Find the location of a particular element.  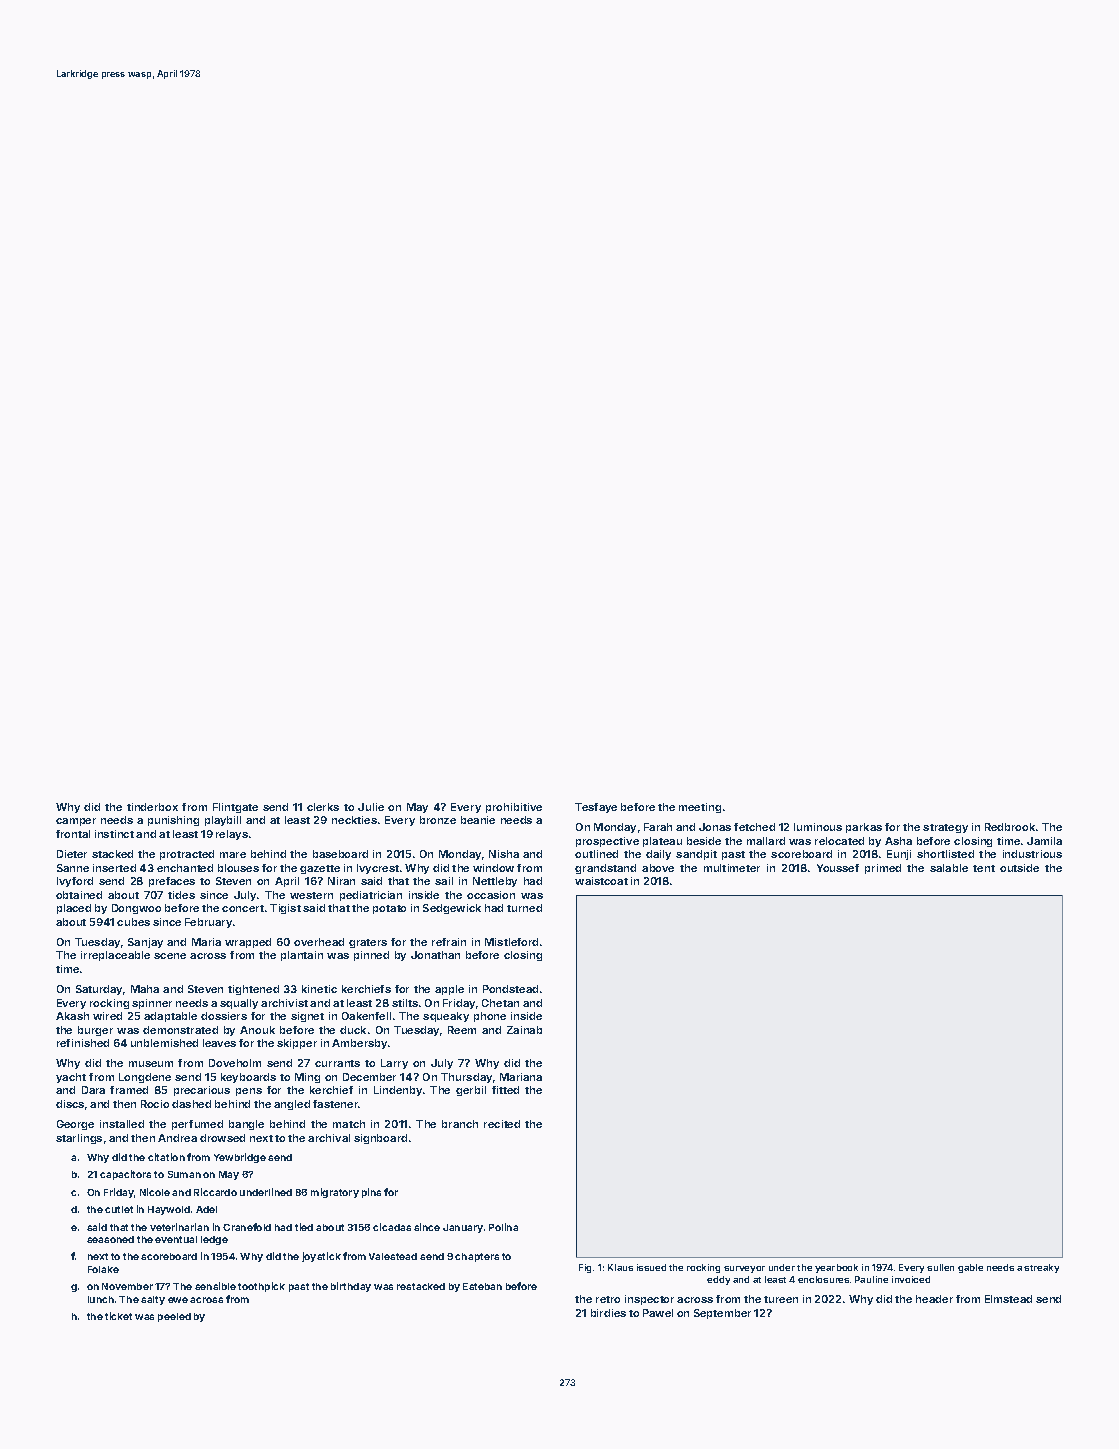

sullen is located at coordinates (940, 1267).
